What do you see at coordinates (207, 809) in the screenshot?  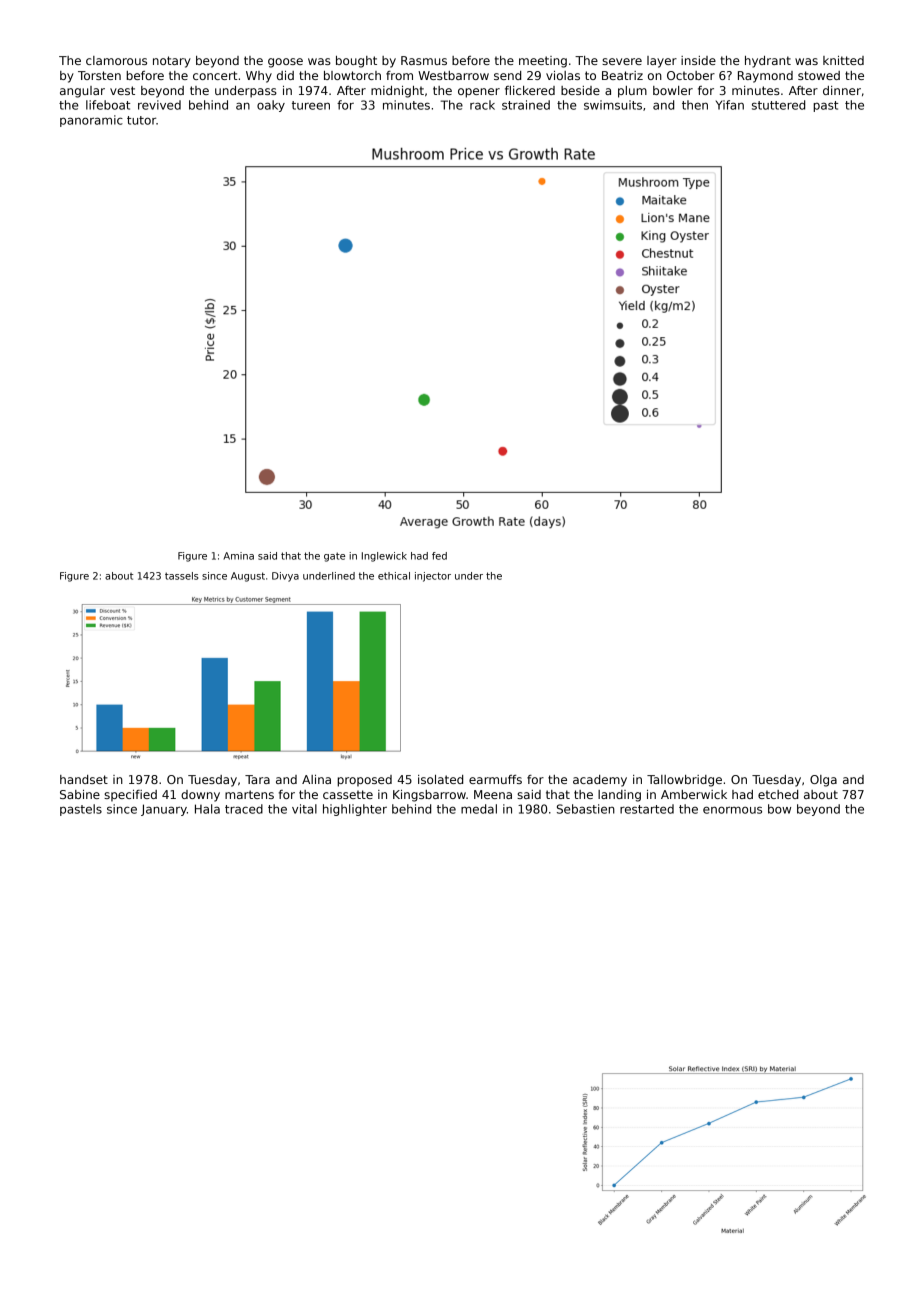 I see `Hala` at bounding box center [207, 809].
